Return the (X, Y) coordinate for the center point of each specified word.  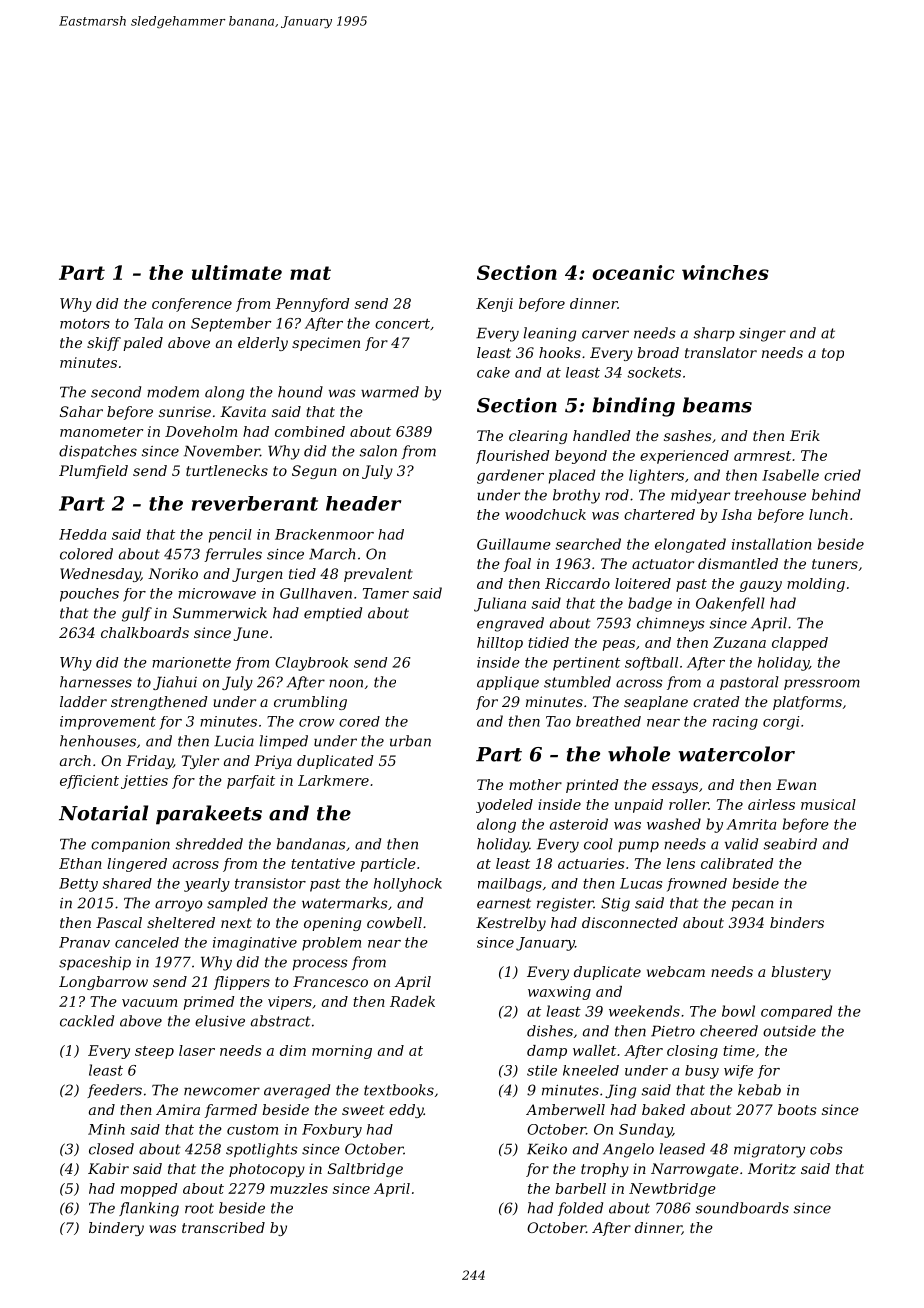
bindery (116, 1229)
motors (85, 323)
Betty (78, 885)
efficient (89, 782)
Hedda (83, 534)
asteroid (579, 824)
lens (680, 863)
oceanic (633, 272)
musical (828, 804)
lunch (828, 514)
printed (592, 786)
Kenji (494, 305)
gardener (510, 476)
